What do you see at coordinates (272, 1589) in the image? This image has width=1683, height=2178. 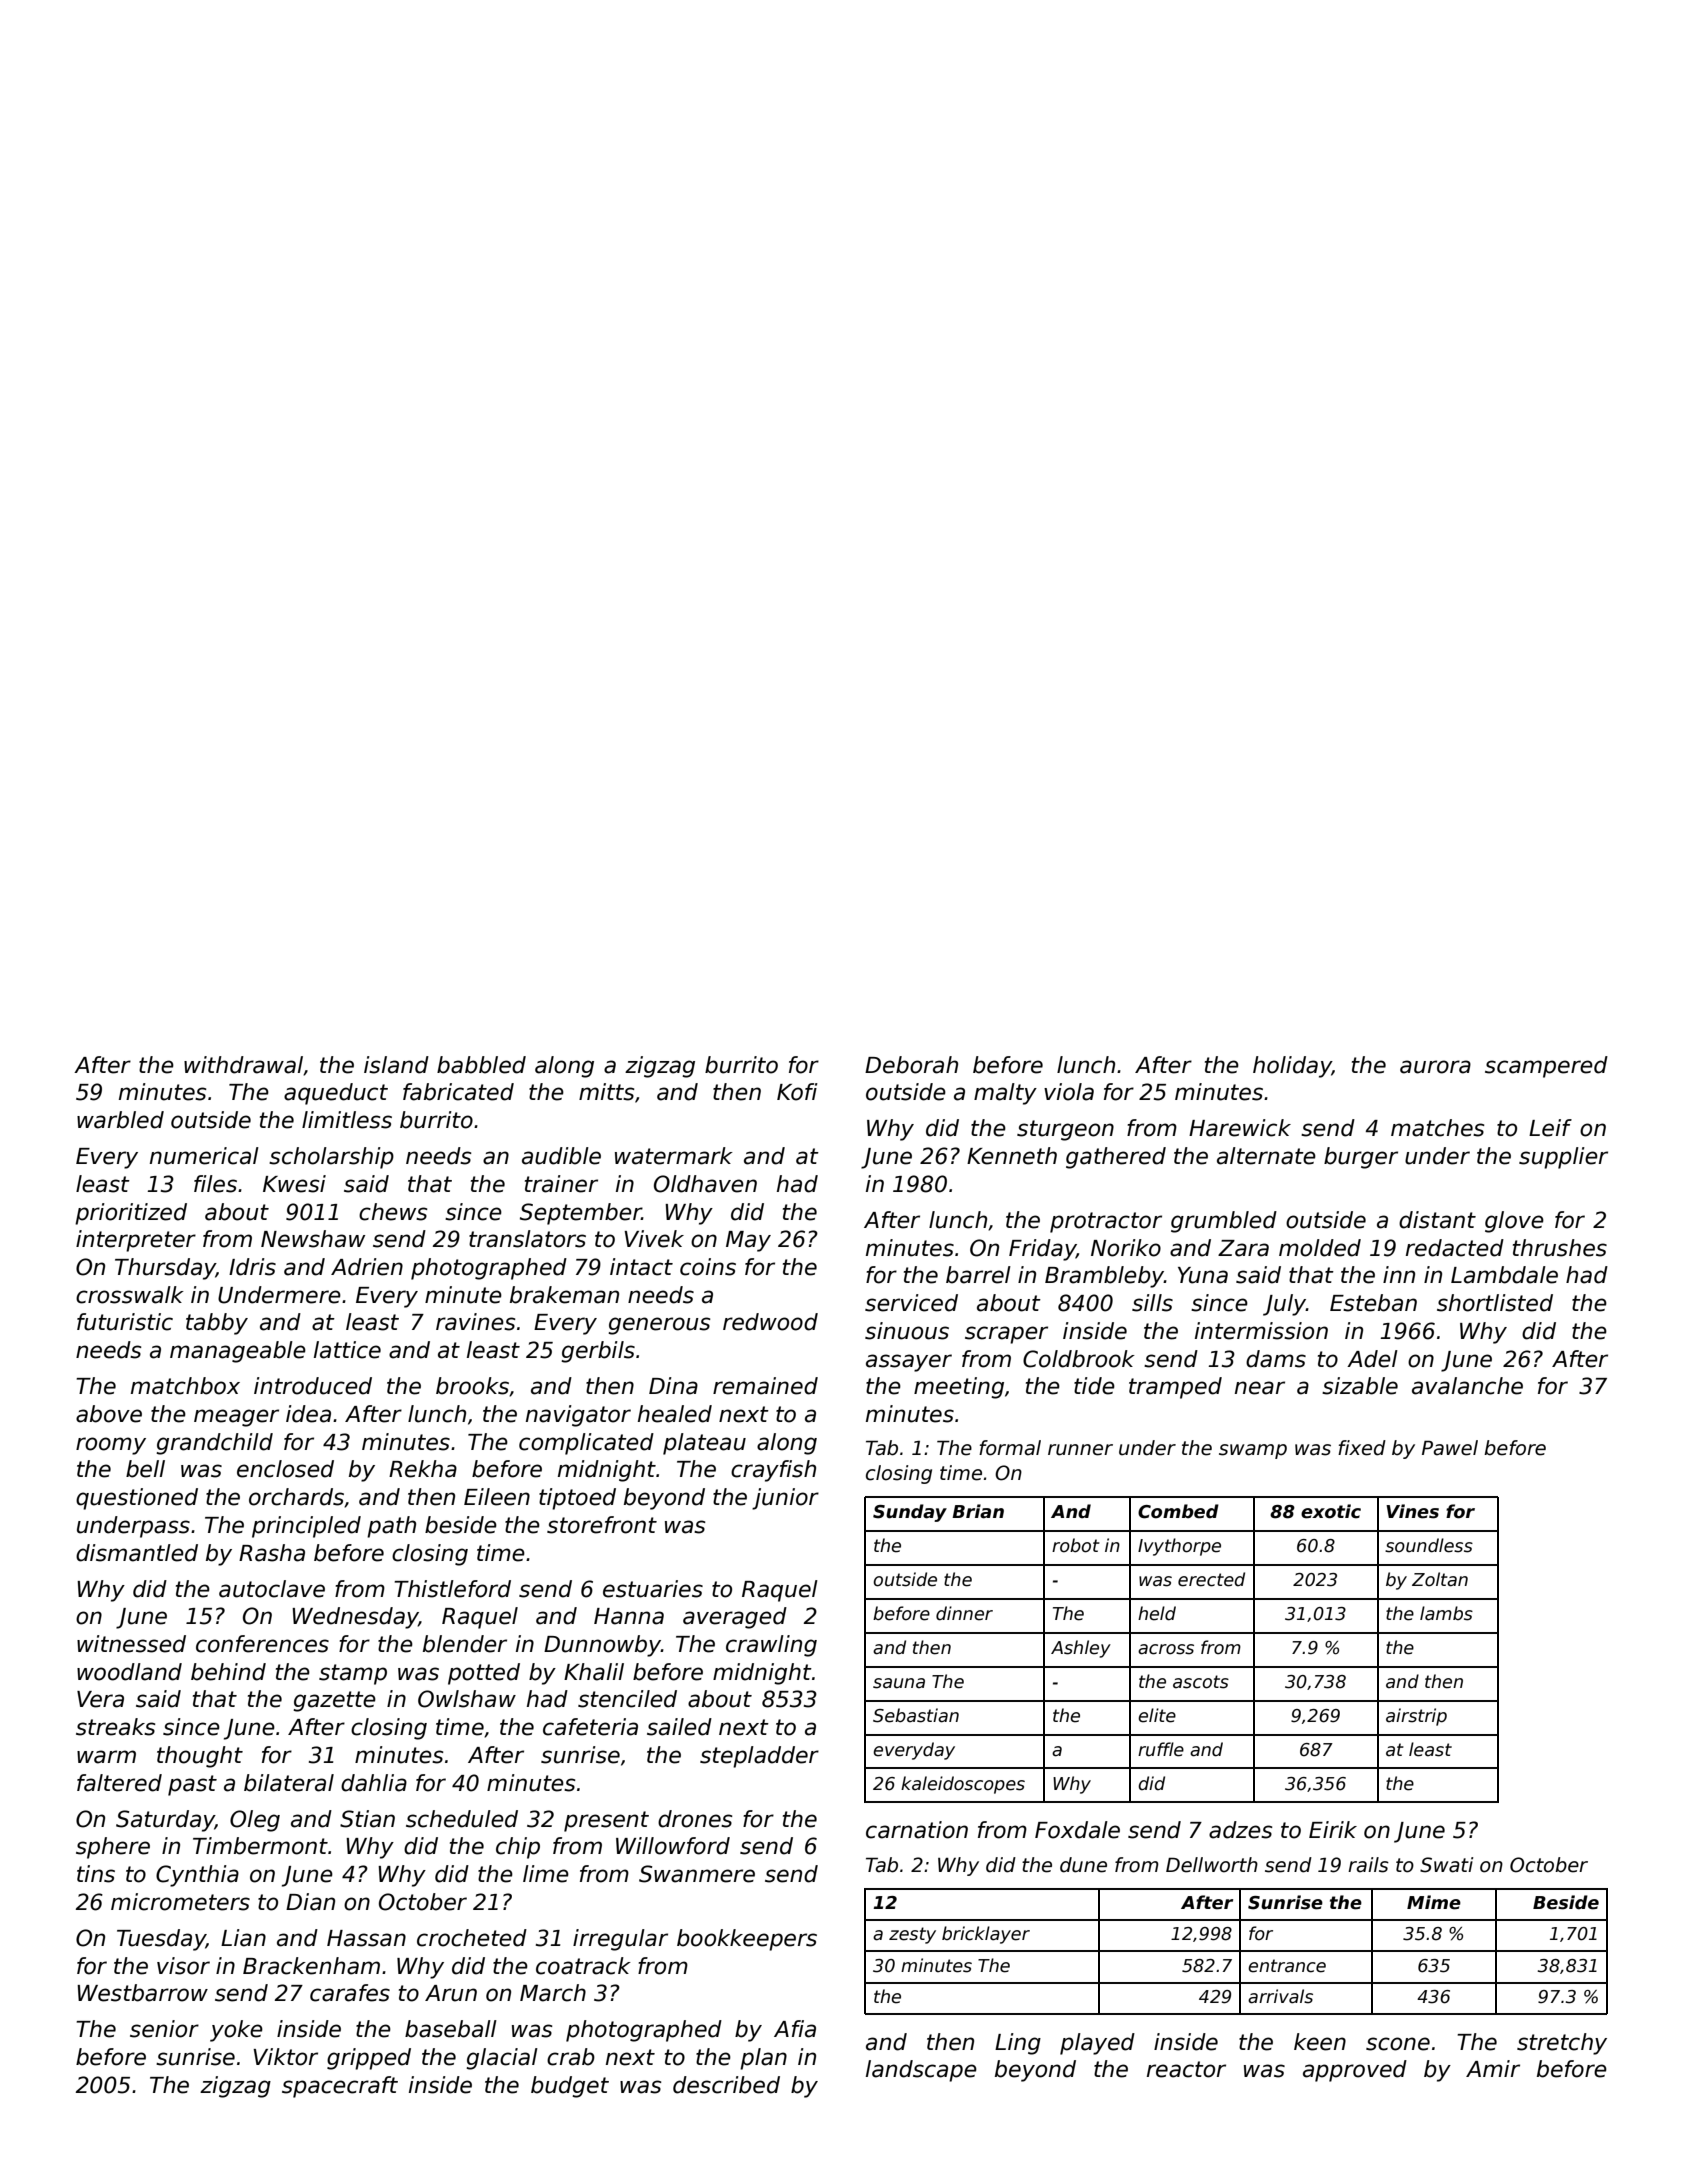 I see `autoclave` at bounding box center [272, 1589].
